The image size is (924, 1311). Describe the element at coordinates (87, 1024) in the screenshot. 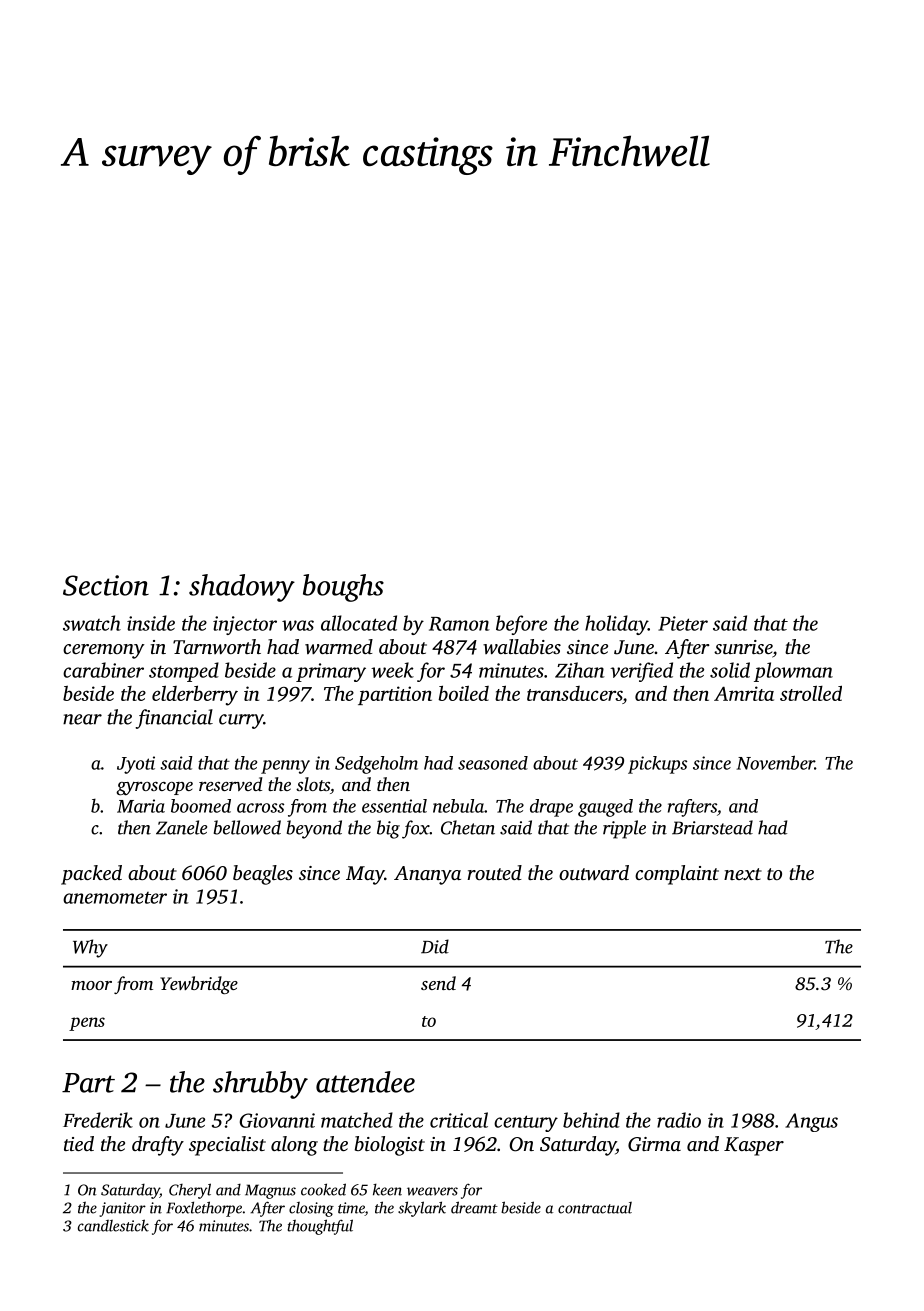

I see `pens` at that location.
